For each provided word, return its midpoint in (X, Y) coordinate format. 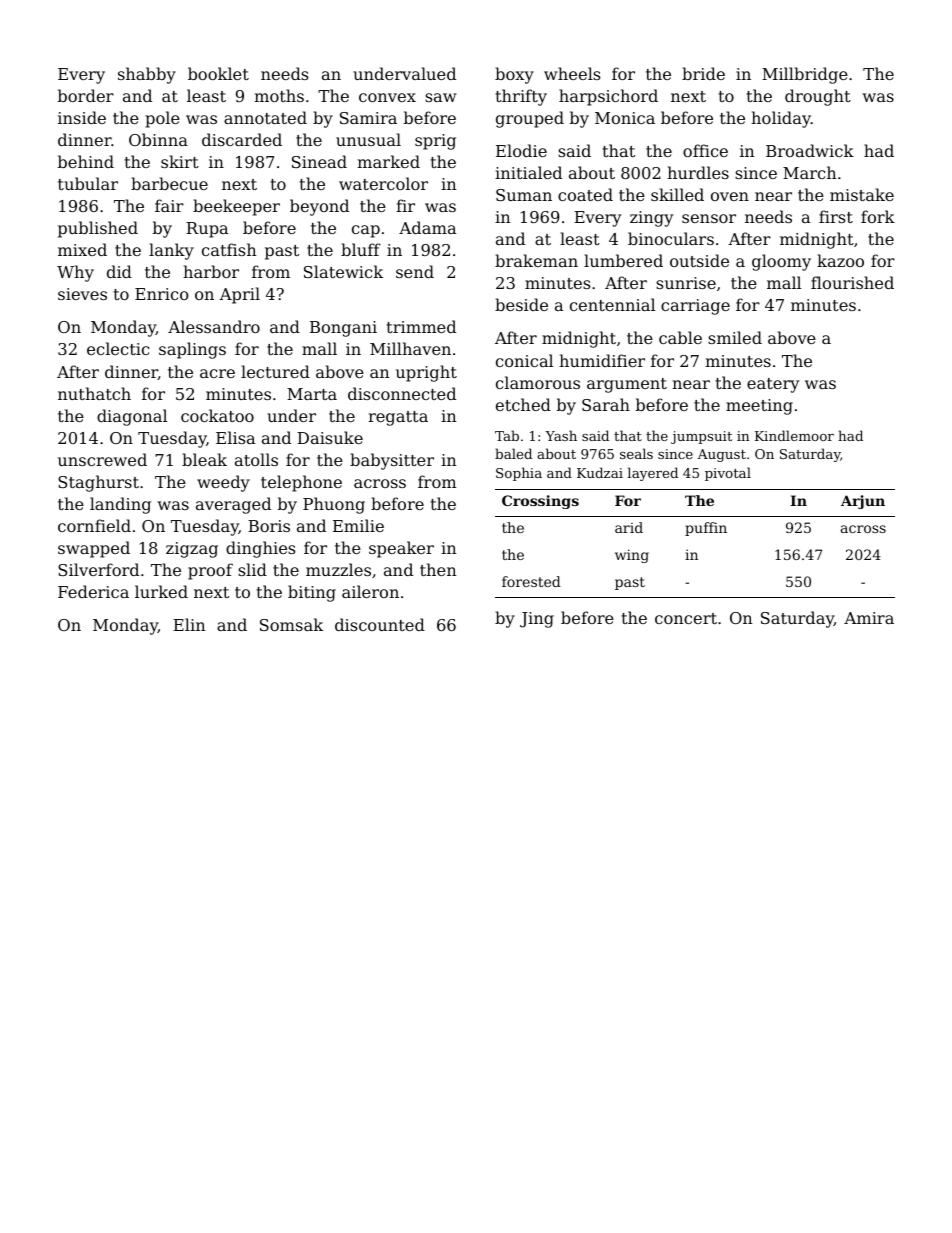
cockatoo (217, 415)
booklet (218, 73)
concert (686, 618)
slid (252, 569)
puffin (706, 529)
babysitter (392, 461)
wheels (572, 73)
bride (703, 73)
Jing (537, 620)
